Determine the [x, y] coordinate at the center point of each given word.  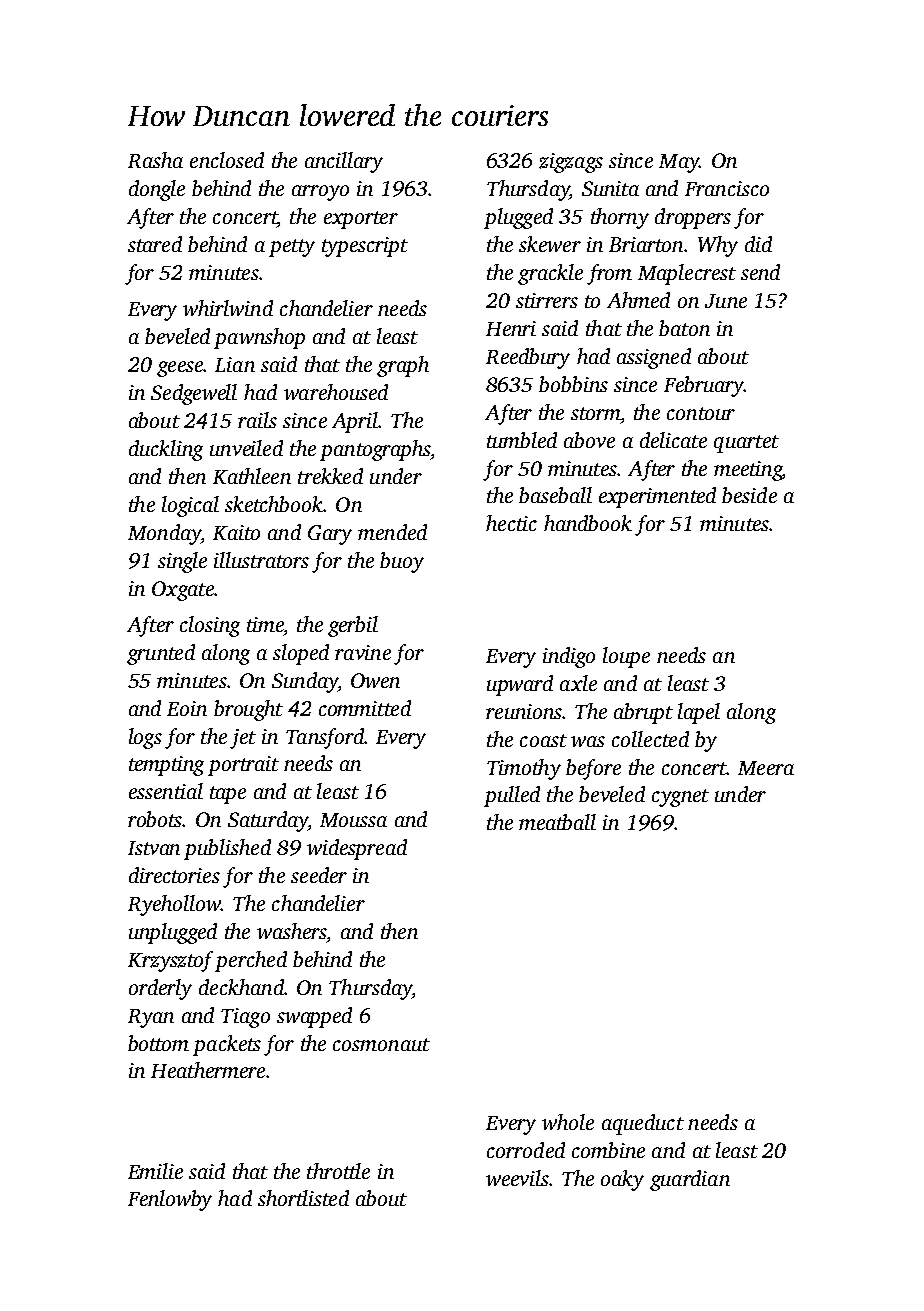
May [679, 163]
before [593, 769]
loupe [626, 657]
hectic [511, 523]
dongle [157, 190]
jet [243, 739]
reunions [524, 711]
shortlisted [303, 1198]
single [182, 562]
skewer [550, 244]
